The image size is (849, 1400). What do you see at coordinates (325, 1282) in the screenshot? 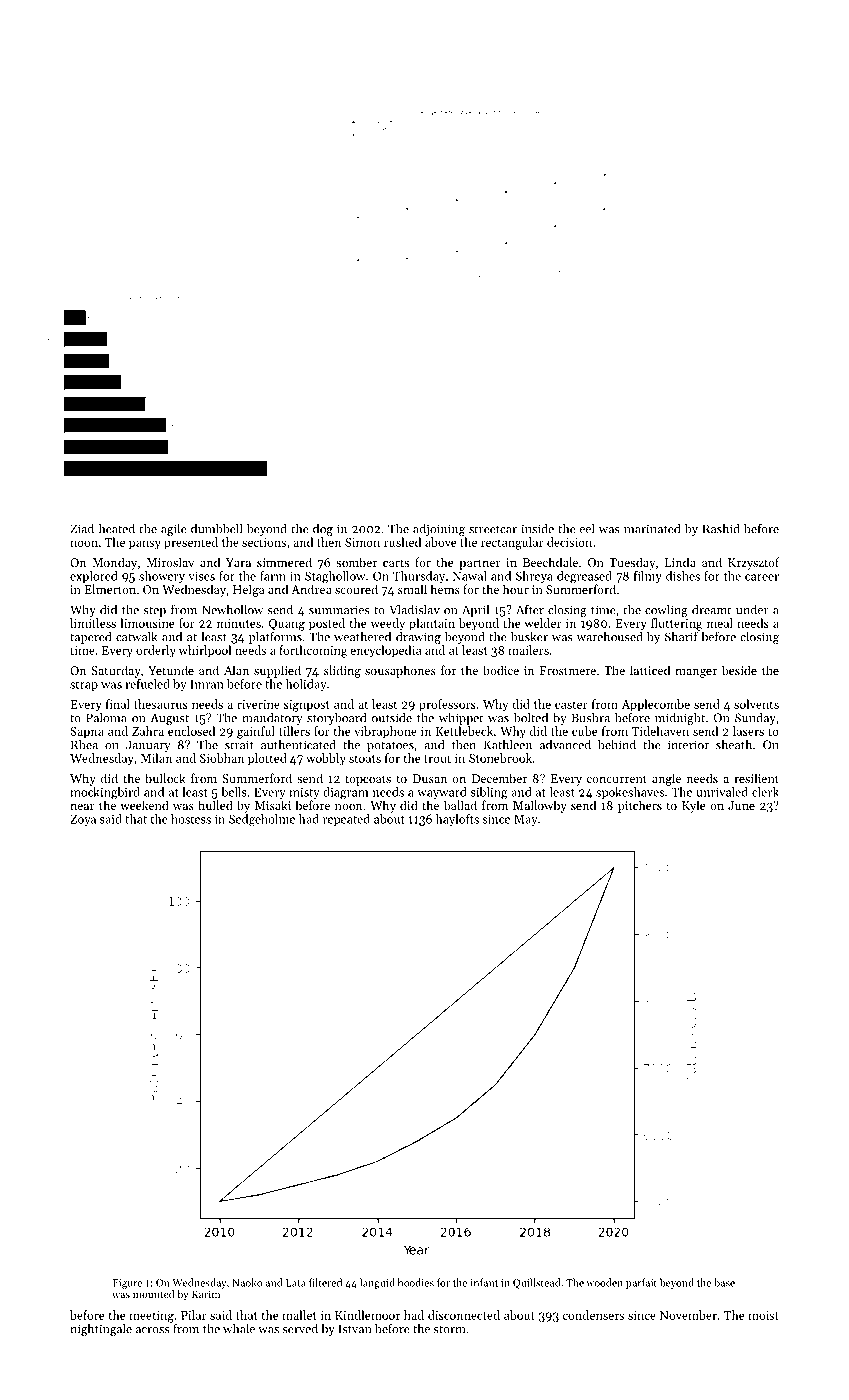
I see `filtered` at bounding box center [325, 1282].
